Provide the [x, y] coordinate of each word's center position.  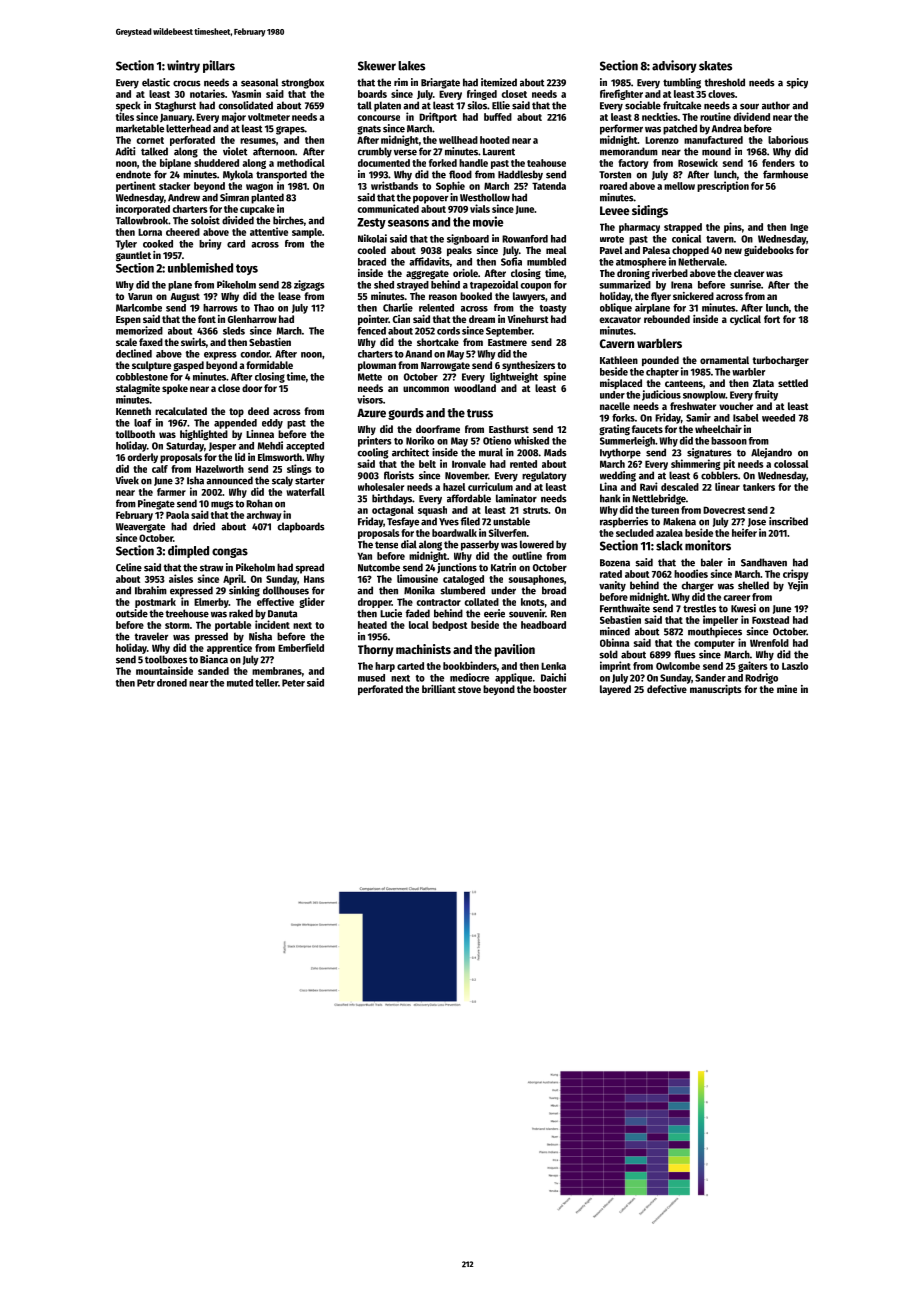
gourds [406, 414]
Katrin [503, 567]
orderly [143, 458]
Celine [129, 567]
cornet [150, 140]
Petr [146, 683]
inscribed [788, 521]
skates [715, 66]
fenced [371, 331]
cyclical [745, 320]
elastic [156, 82]
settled [793, 383]
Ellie [501, 105]
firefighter [621, 94]
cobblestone [142, 377]
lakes [411, 66]
